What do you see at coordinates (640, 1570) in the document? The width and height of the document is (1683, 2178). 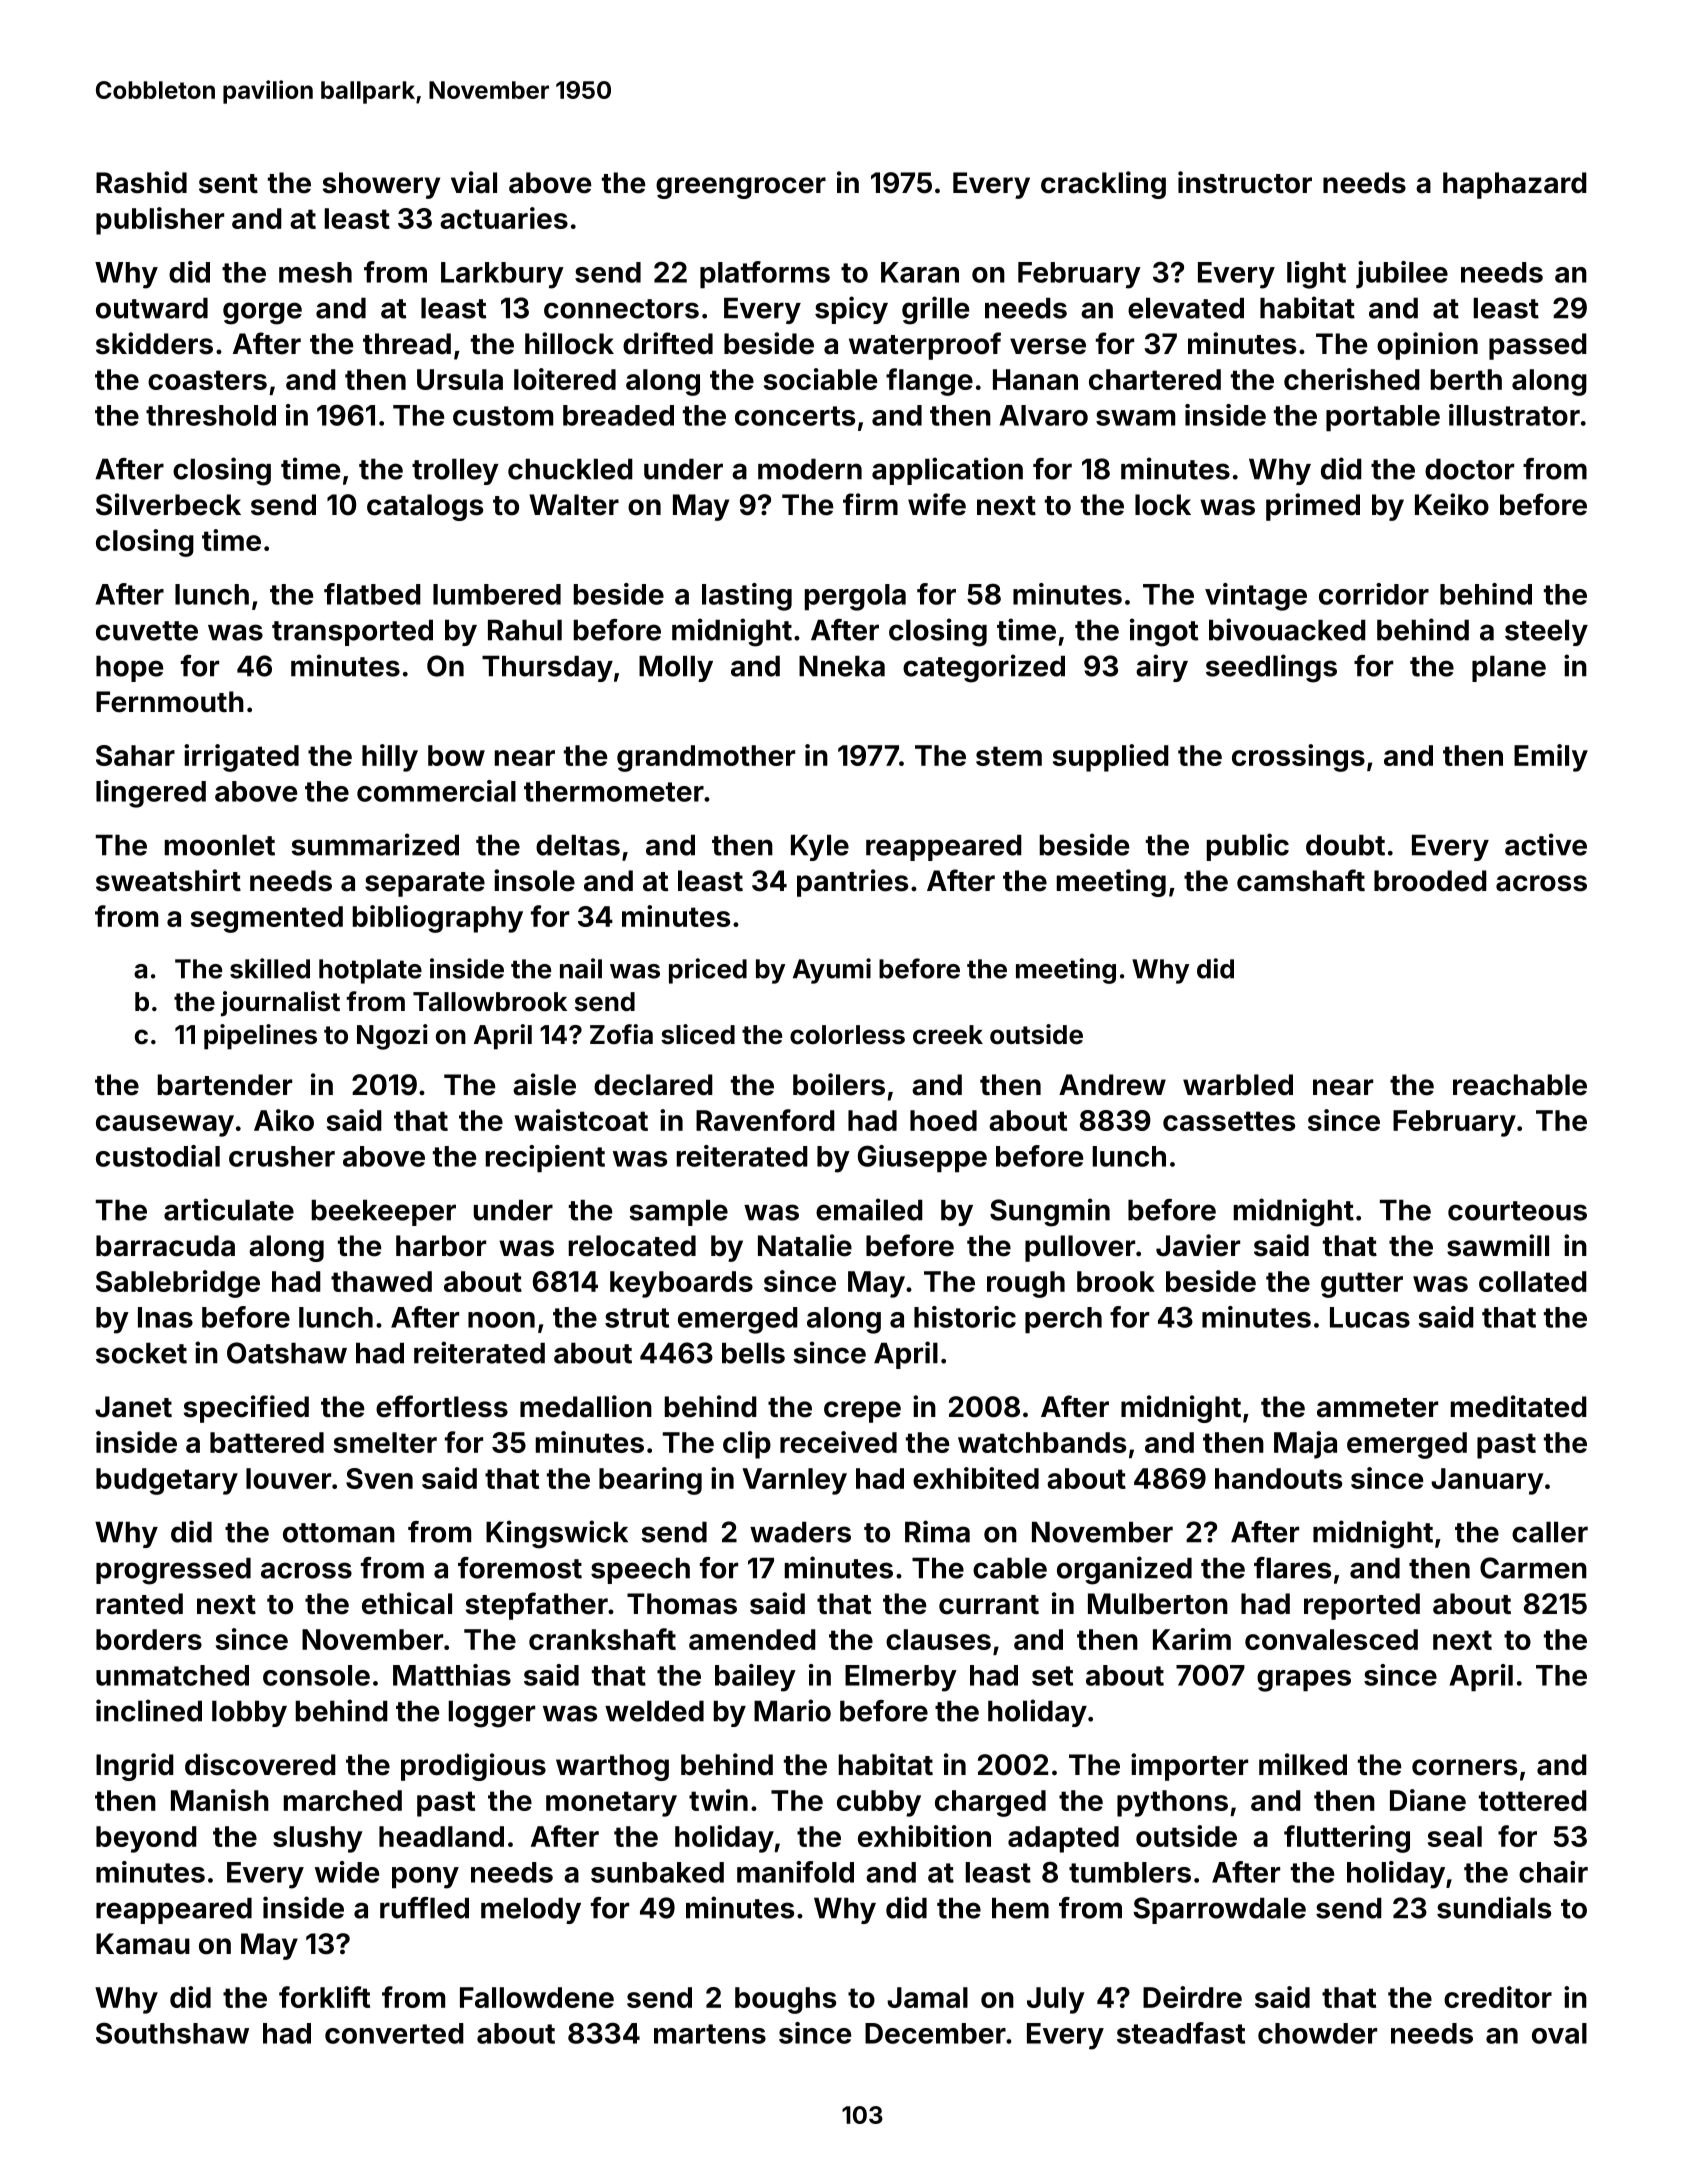 I see `speech` at bounding box center [640, 1570].
